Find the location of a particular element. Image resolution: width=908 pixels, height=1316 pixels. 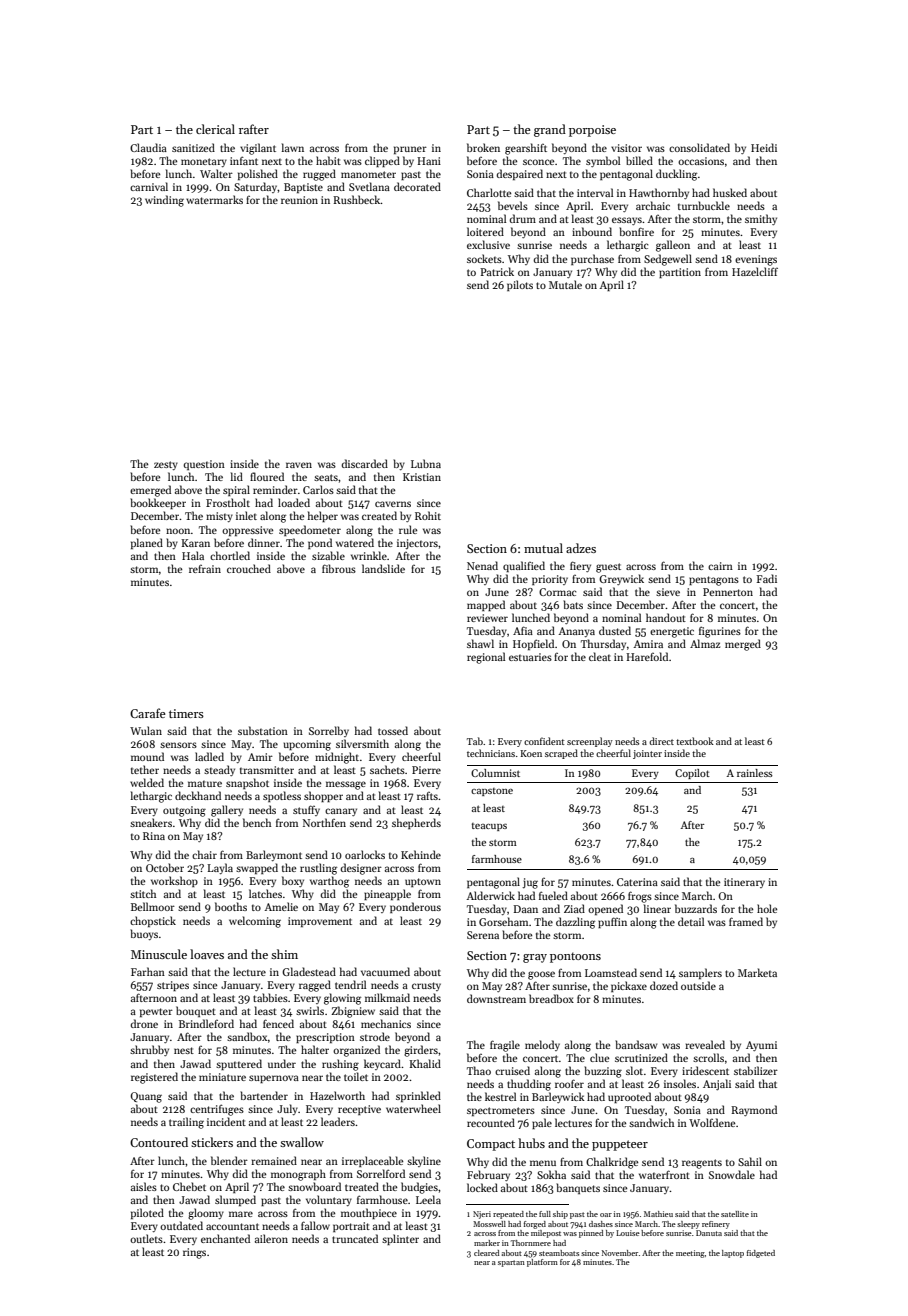

zesty is located at coordinates (166, 465).
